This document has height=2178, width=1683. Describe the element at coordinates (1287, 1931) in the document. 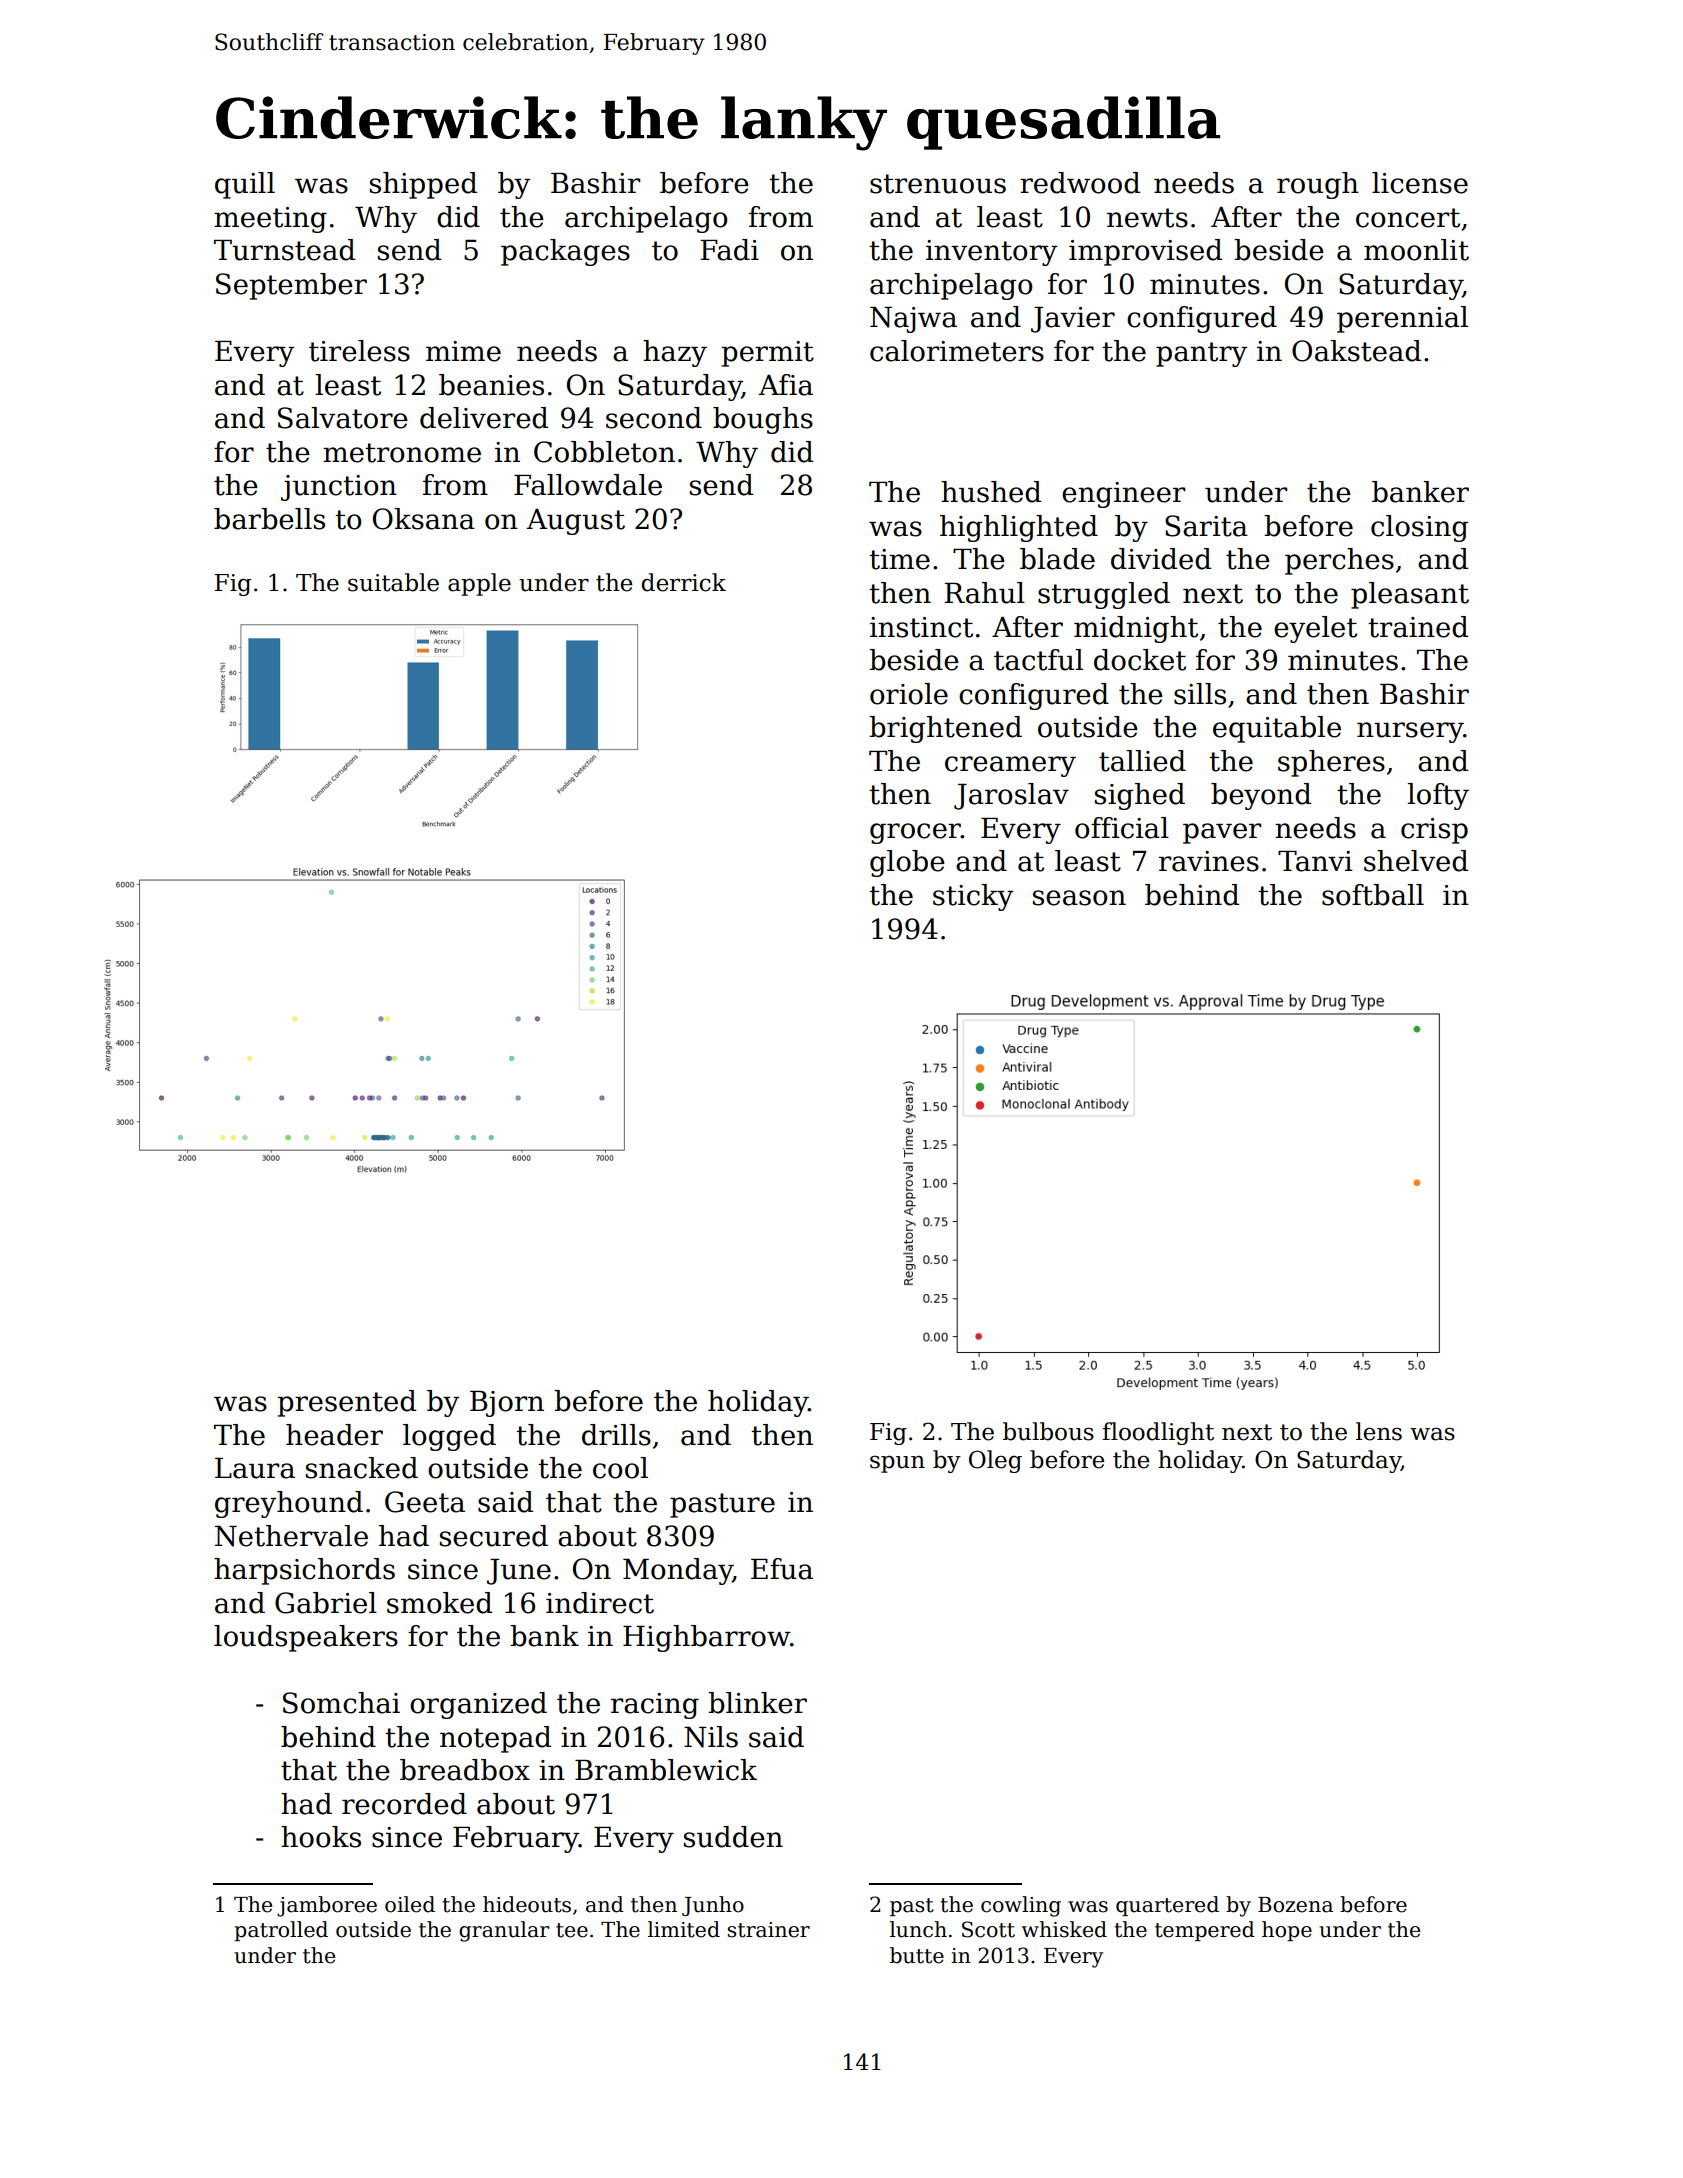

I see `hope` at that location.
